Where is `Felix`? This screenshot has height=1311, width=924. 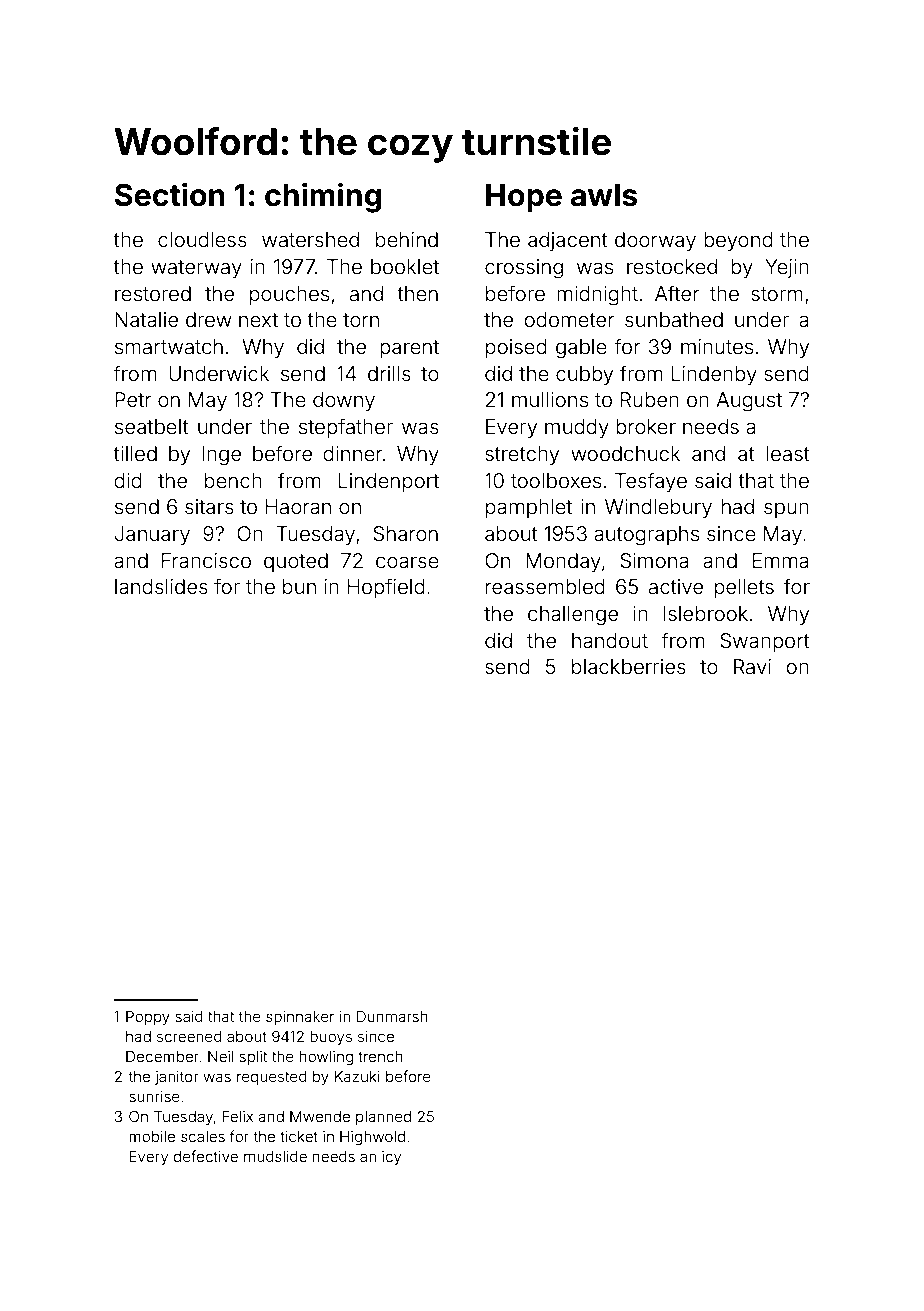
Felix is located at coordinates (237, 1116).
